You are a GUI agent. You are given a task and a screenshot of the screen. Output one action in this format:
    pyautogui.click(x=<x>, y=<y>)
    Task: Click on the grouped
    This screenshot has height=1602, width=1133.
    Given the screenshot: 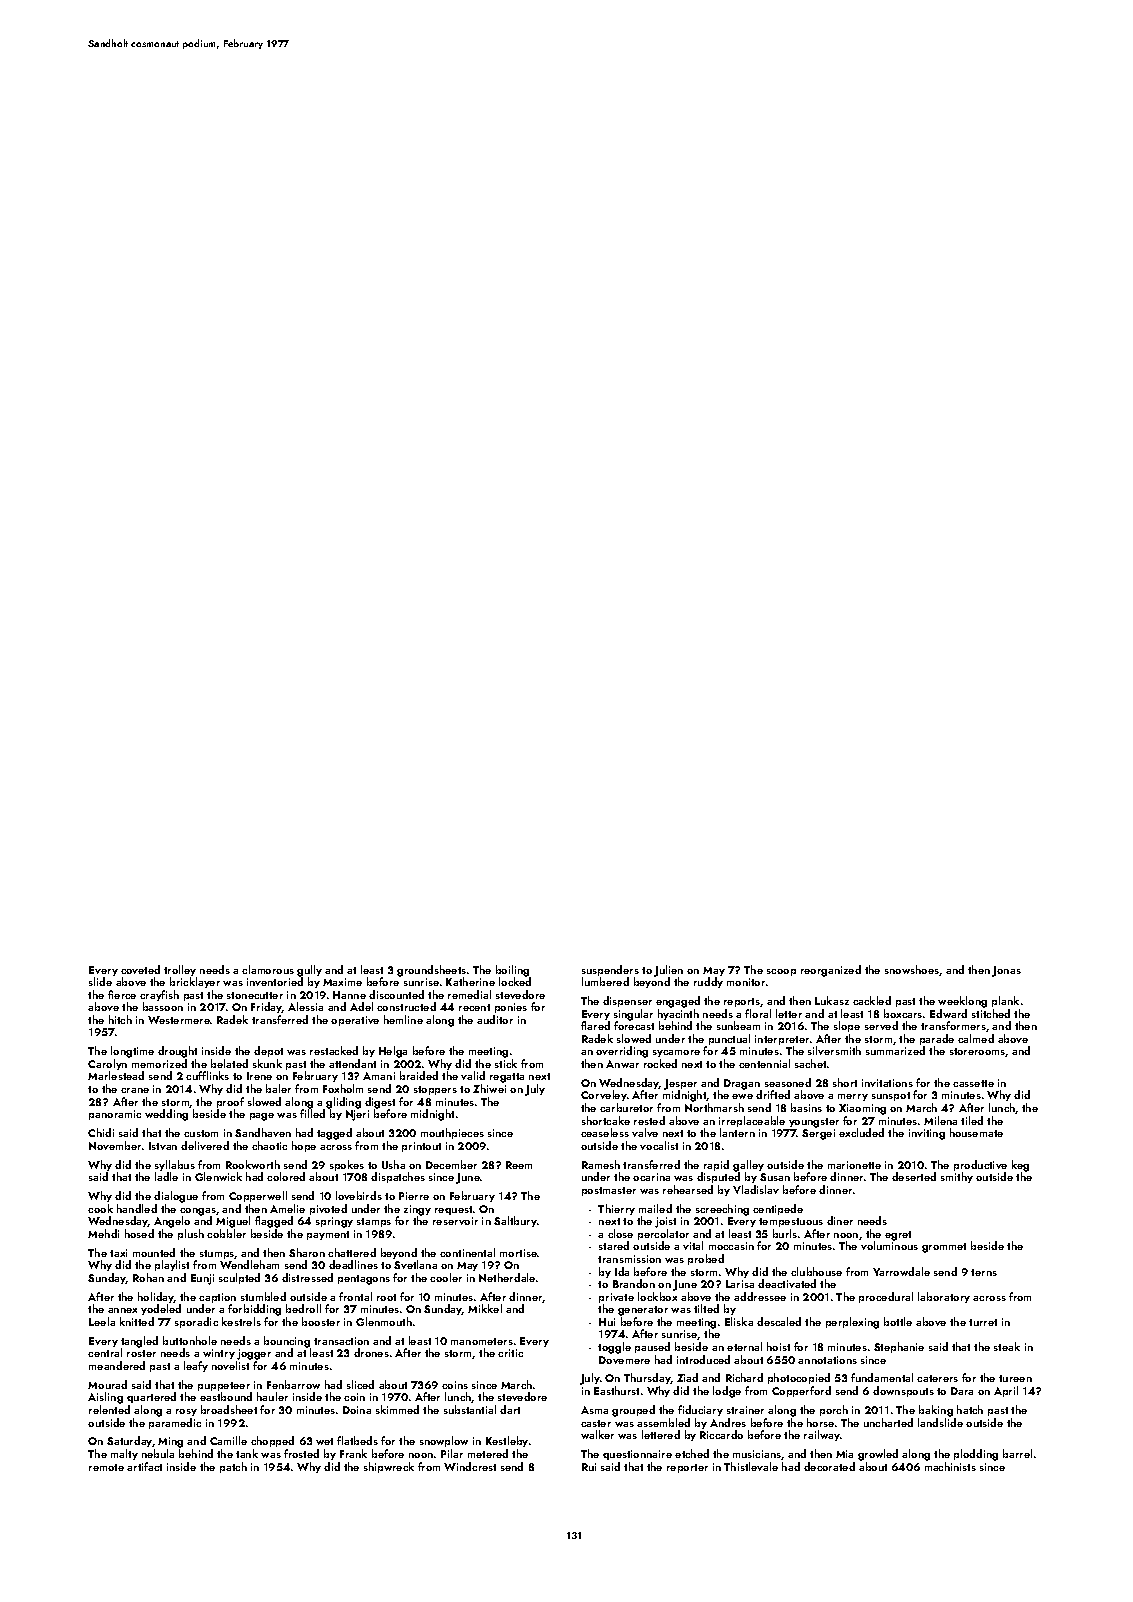 What is the action you would take?
    pyautogui.click(x=633, y=1411)
